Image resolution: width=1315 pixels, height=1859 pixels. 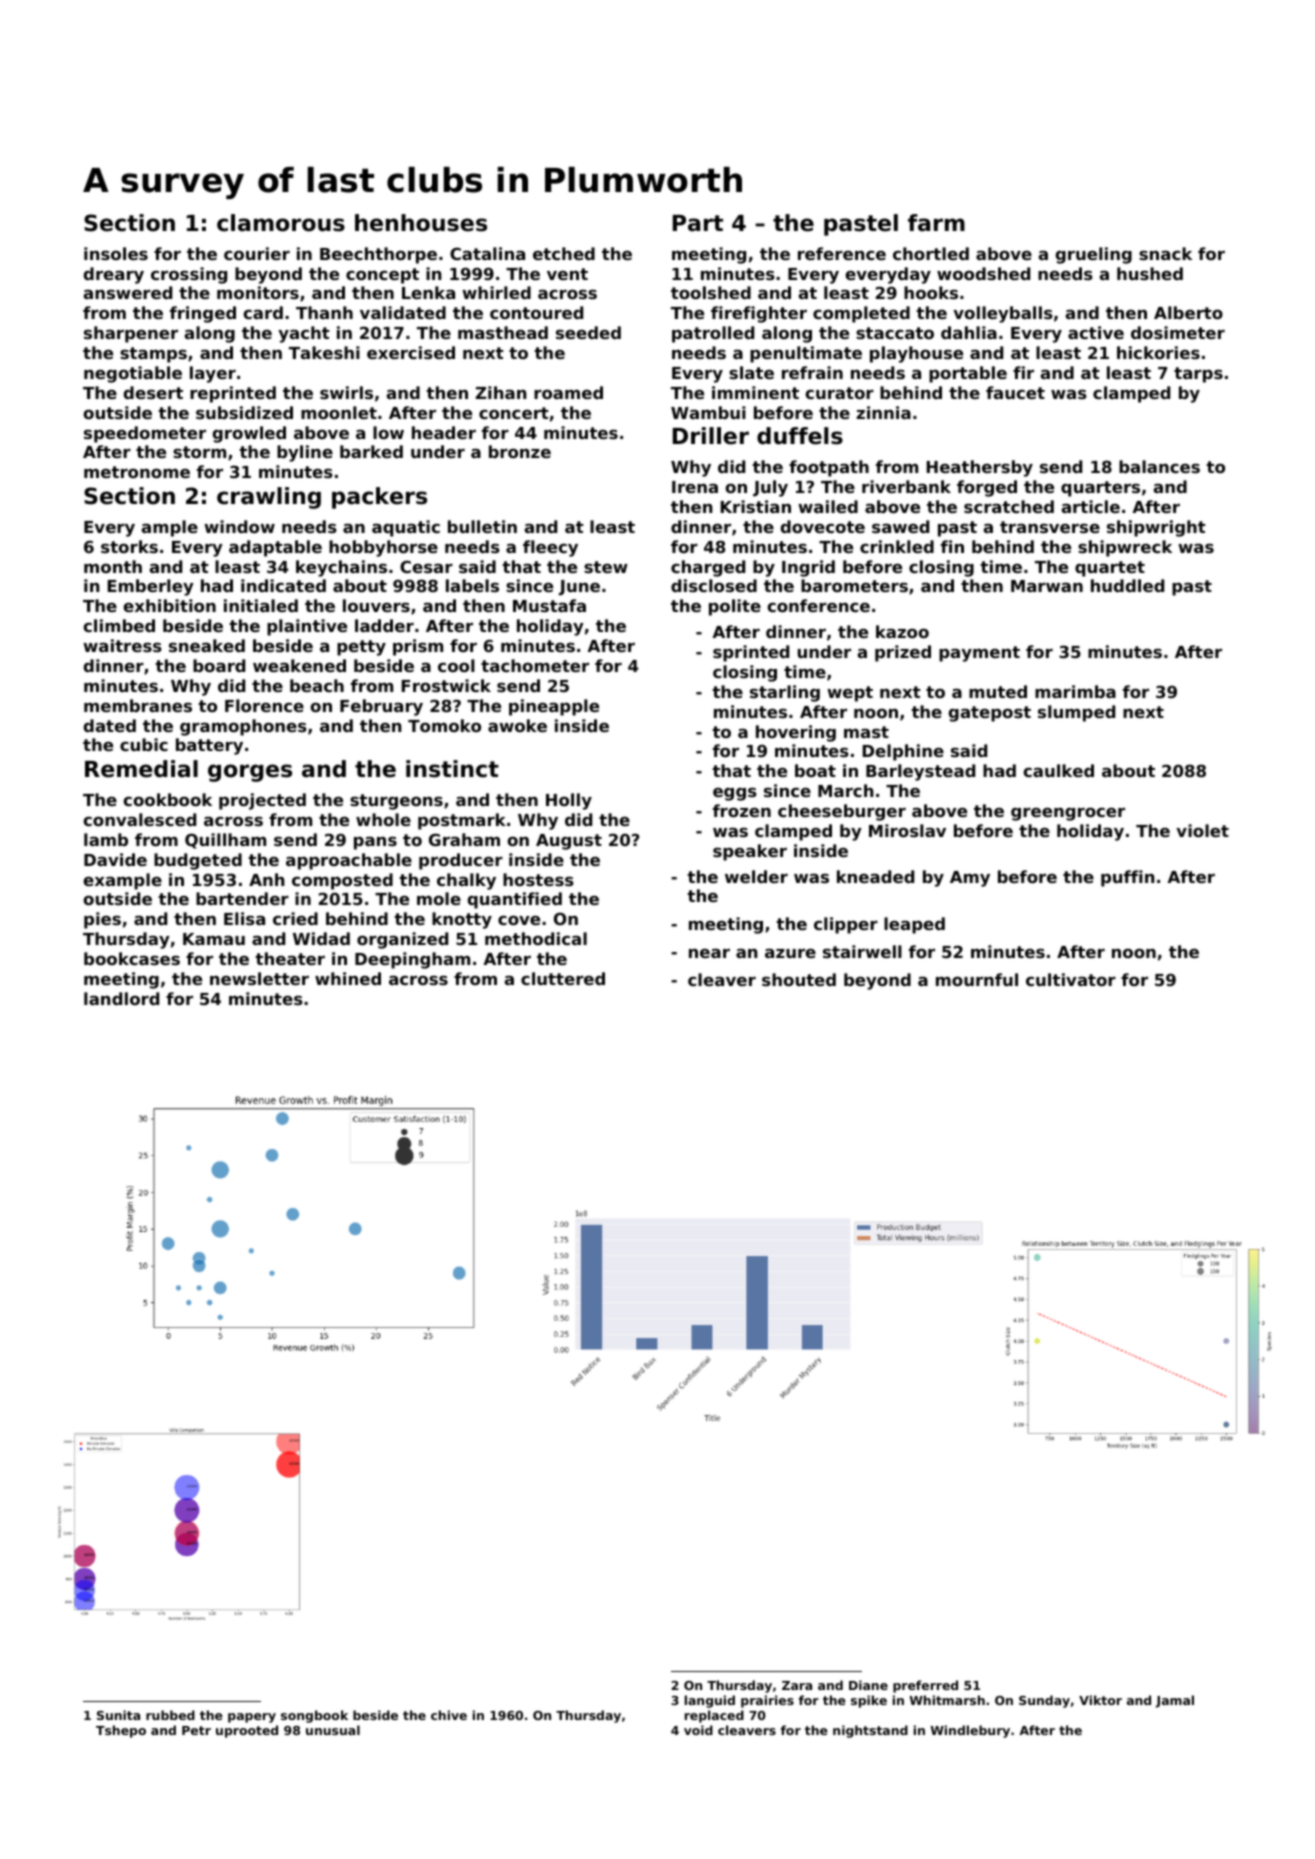 What do you see at coordinates (1071, 979) in the screenshot?
I see `cultivator` at bounding box center [1071, 979].
